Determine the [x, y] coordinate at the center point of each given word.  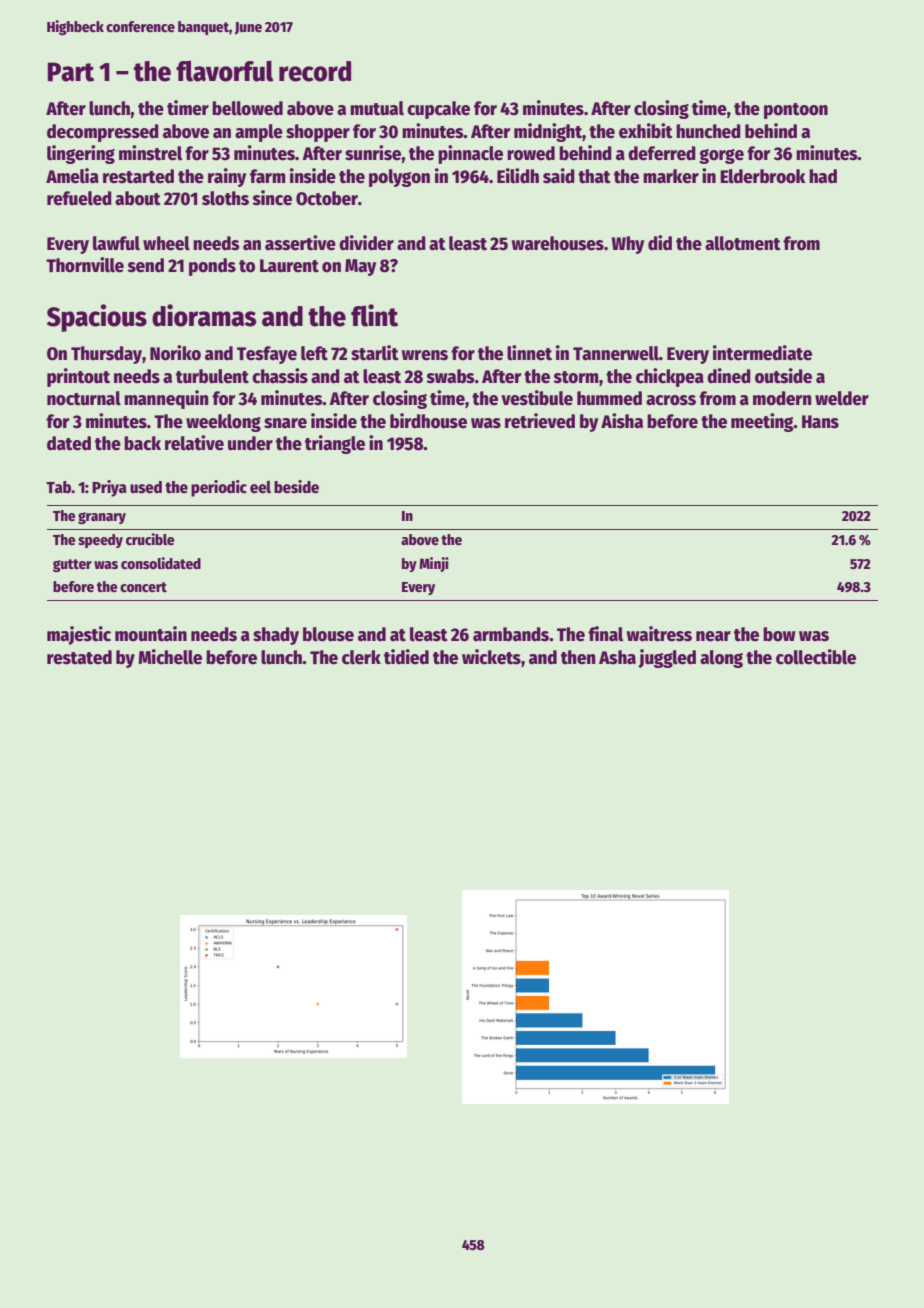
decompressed [103, 133]
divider [366, 243]
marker [671, 176]
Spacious [97, 318]
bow [779, 634]
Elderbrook [762, 176]
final [605, 634]
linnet [529, 353]
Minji [434, 564]
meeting [762, 422]
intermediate [762, 353]
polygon [399, 178]
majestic [79, 635]
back [142, 443]
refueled [79, 198]
